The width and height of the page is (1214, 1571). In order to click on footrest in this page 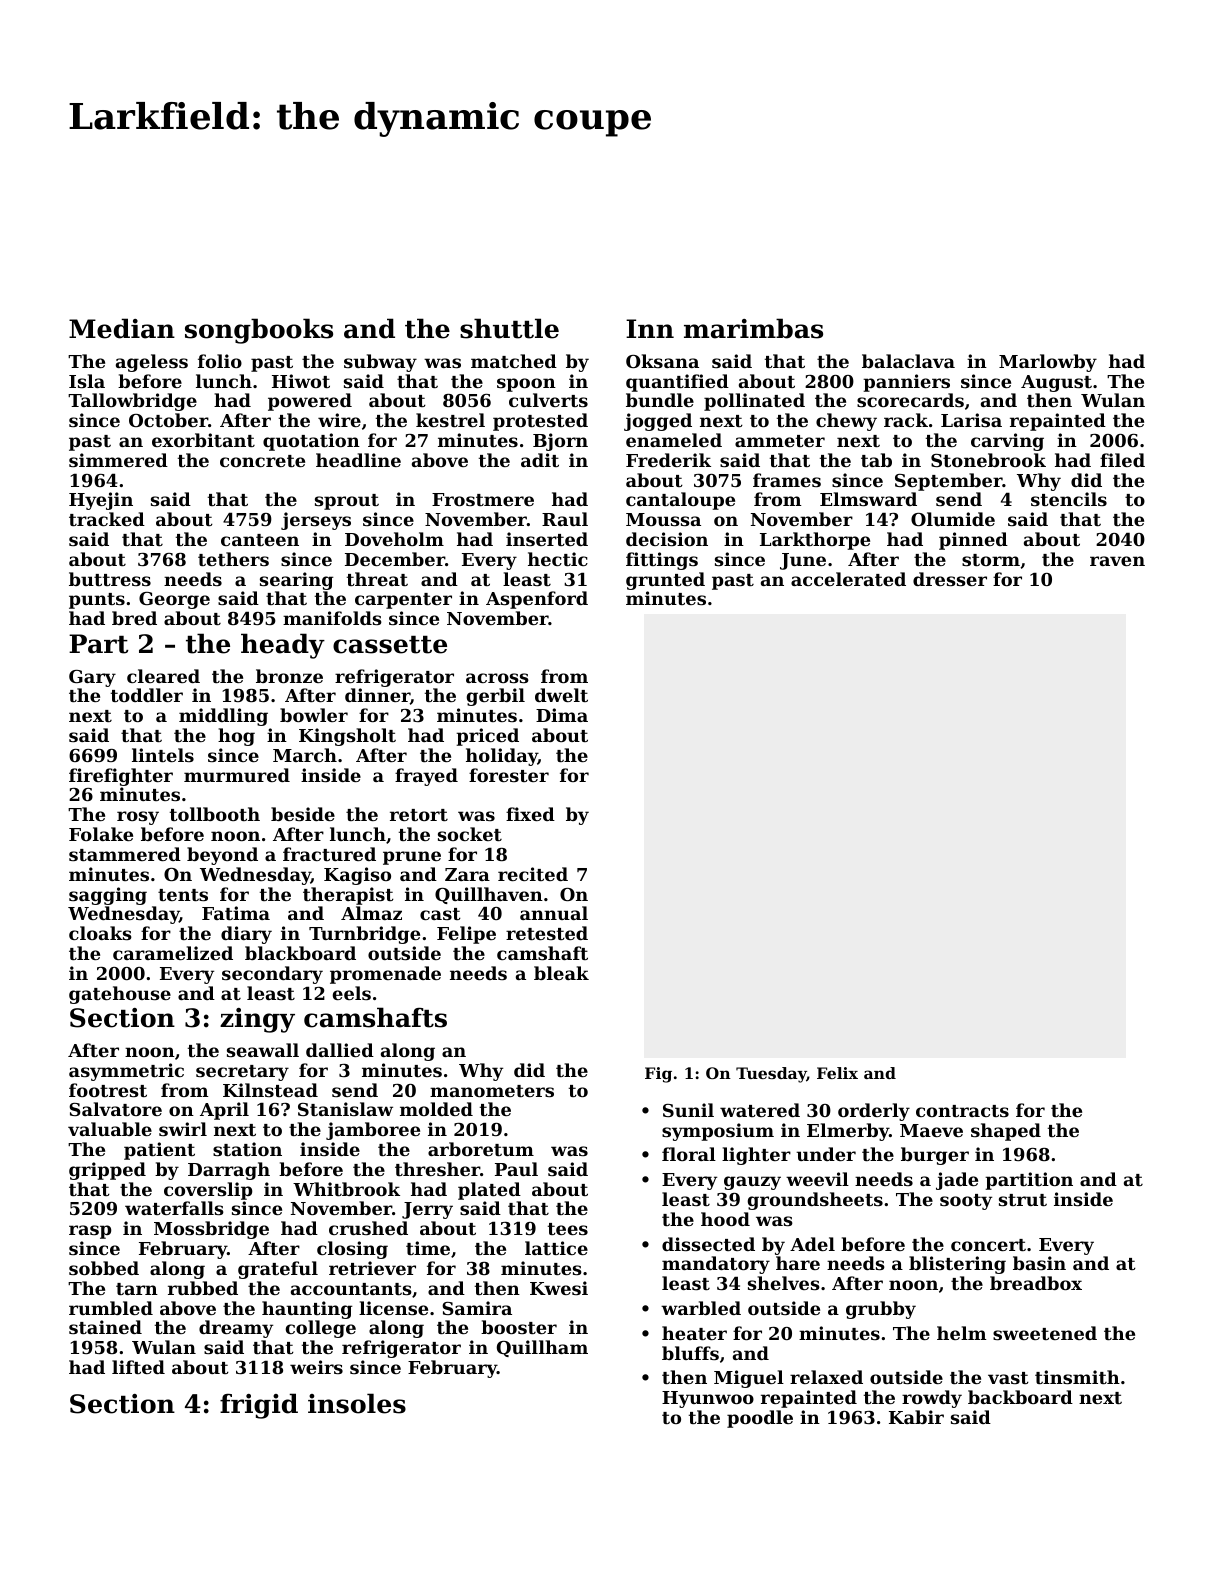, I will do `click(108, 1090)`.
